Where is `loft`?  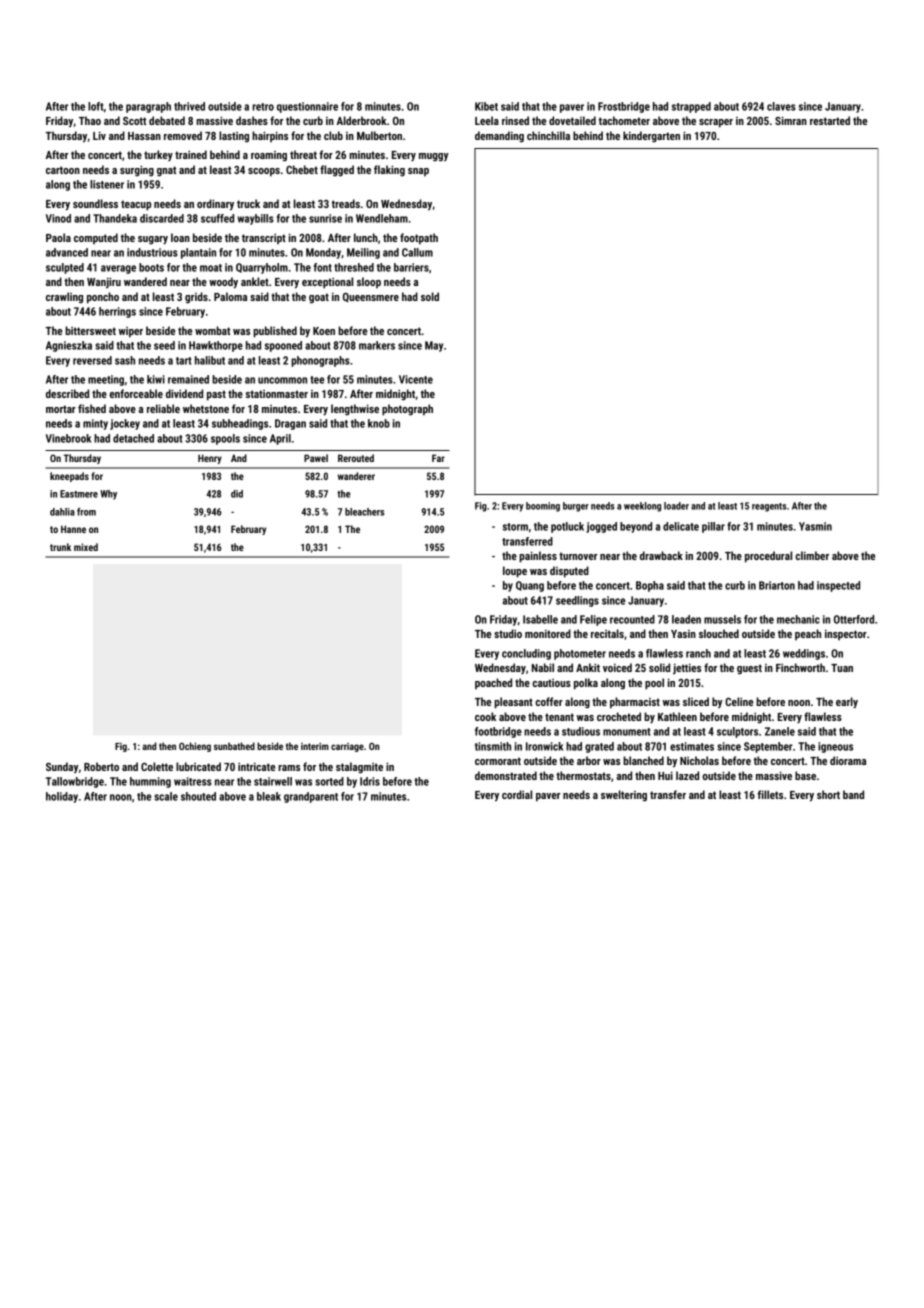 loft is located at coordinates (96, 106).
